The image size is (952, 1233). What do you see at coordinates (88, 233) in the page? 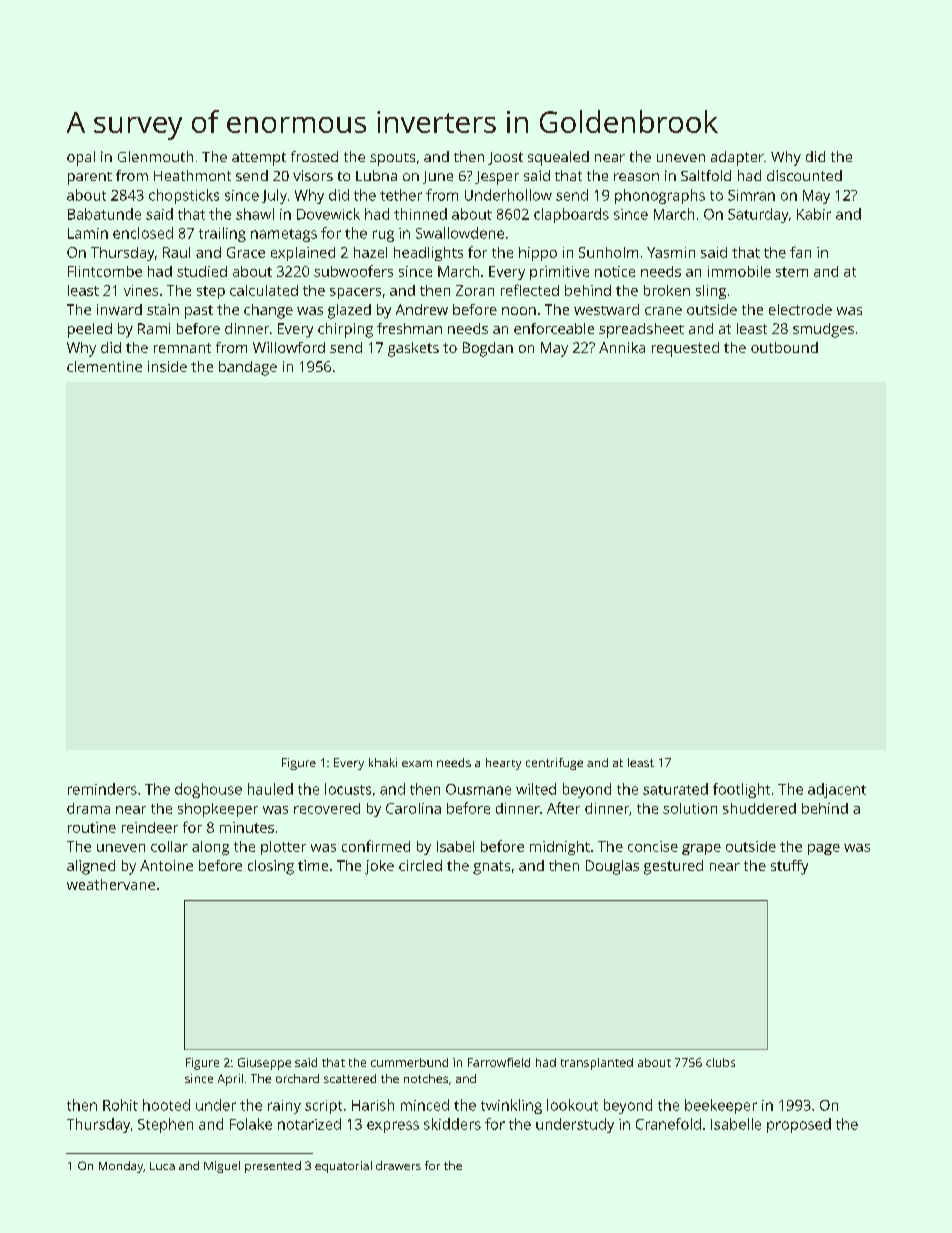
I see `Lamin` at bounding box center [88, 233].
